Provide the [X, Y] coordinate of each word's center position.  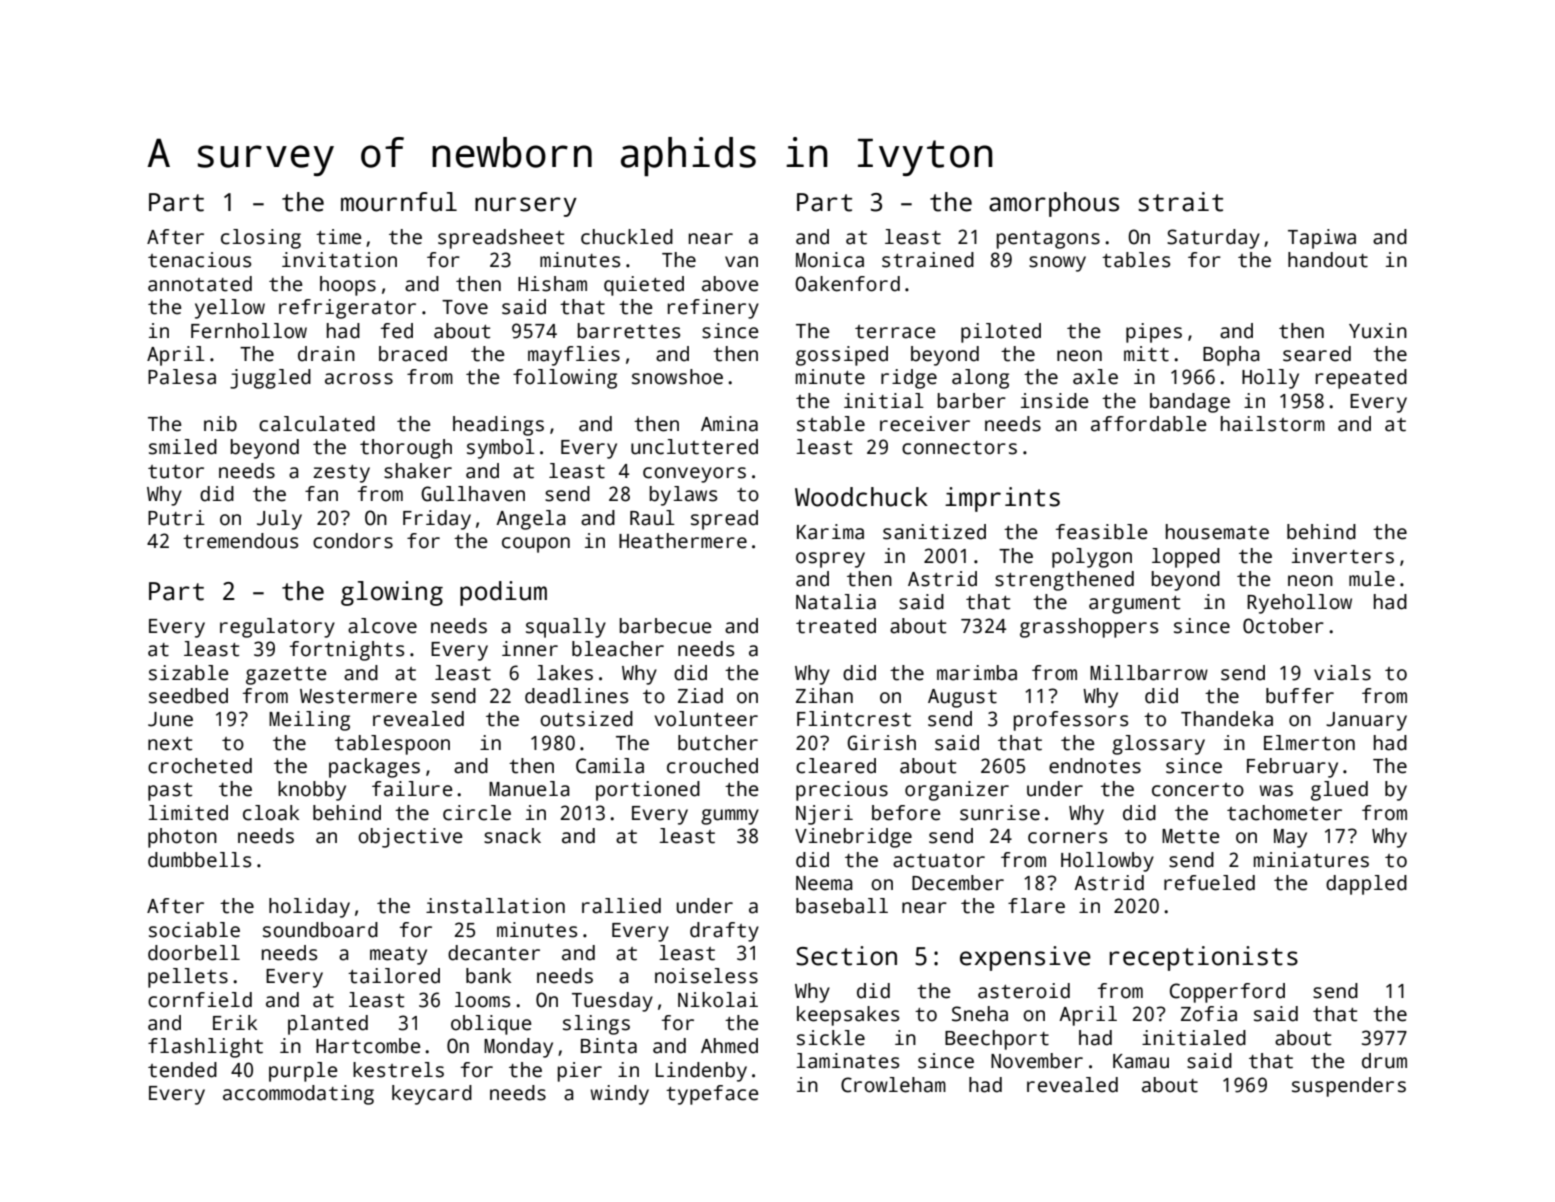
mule [1372, 579]
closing [261, 239]
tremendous [240, 541]
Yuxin [1378, 331]
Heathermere [683, 541]
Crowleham [893, 1085]
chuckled [627, 237]
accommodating [298, 1095]
